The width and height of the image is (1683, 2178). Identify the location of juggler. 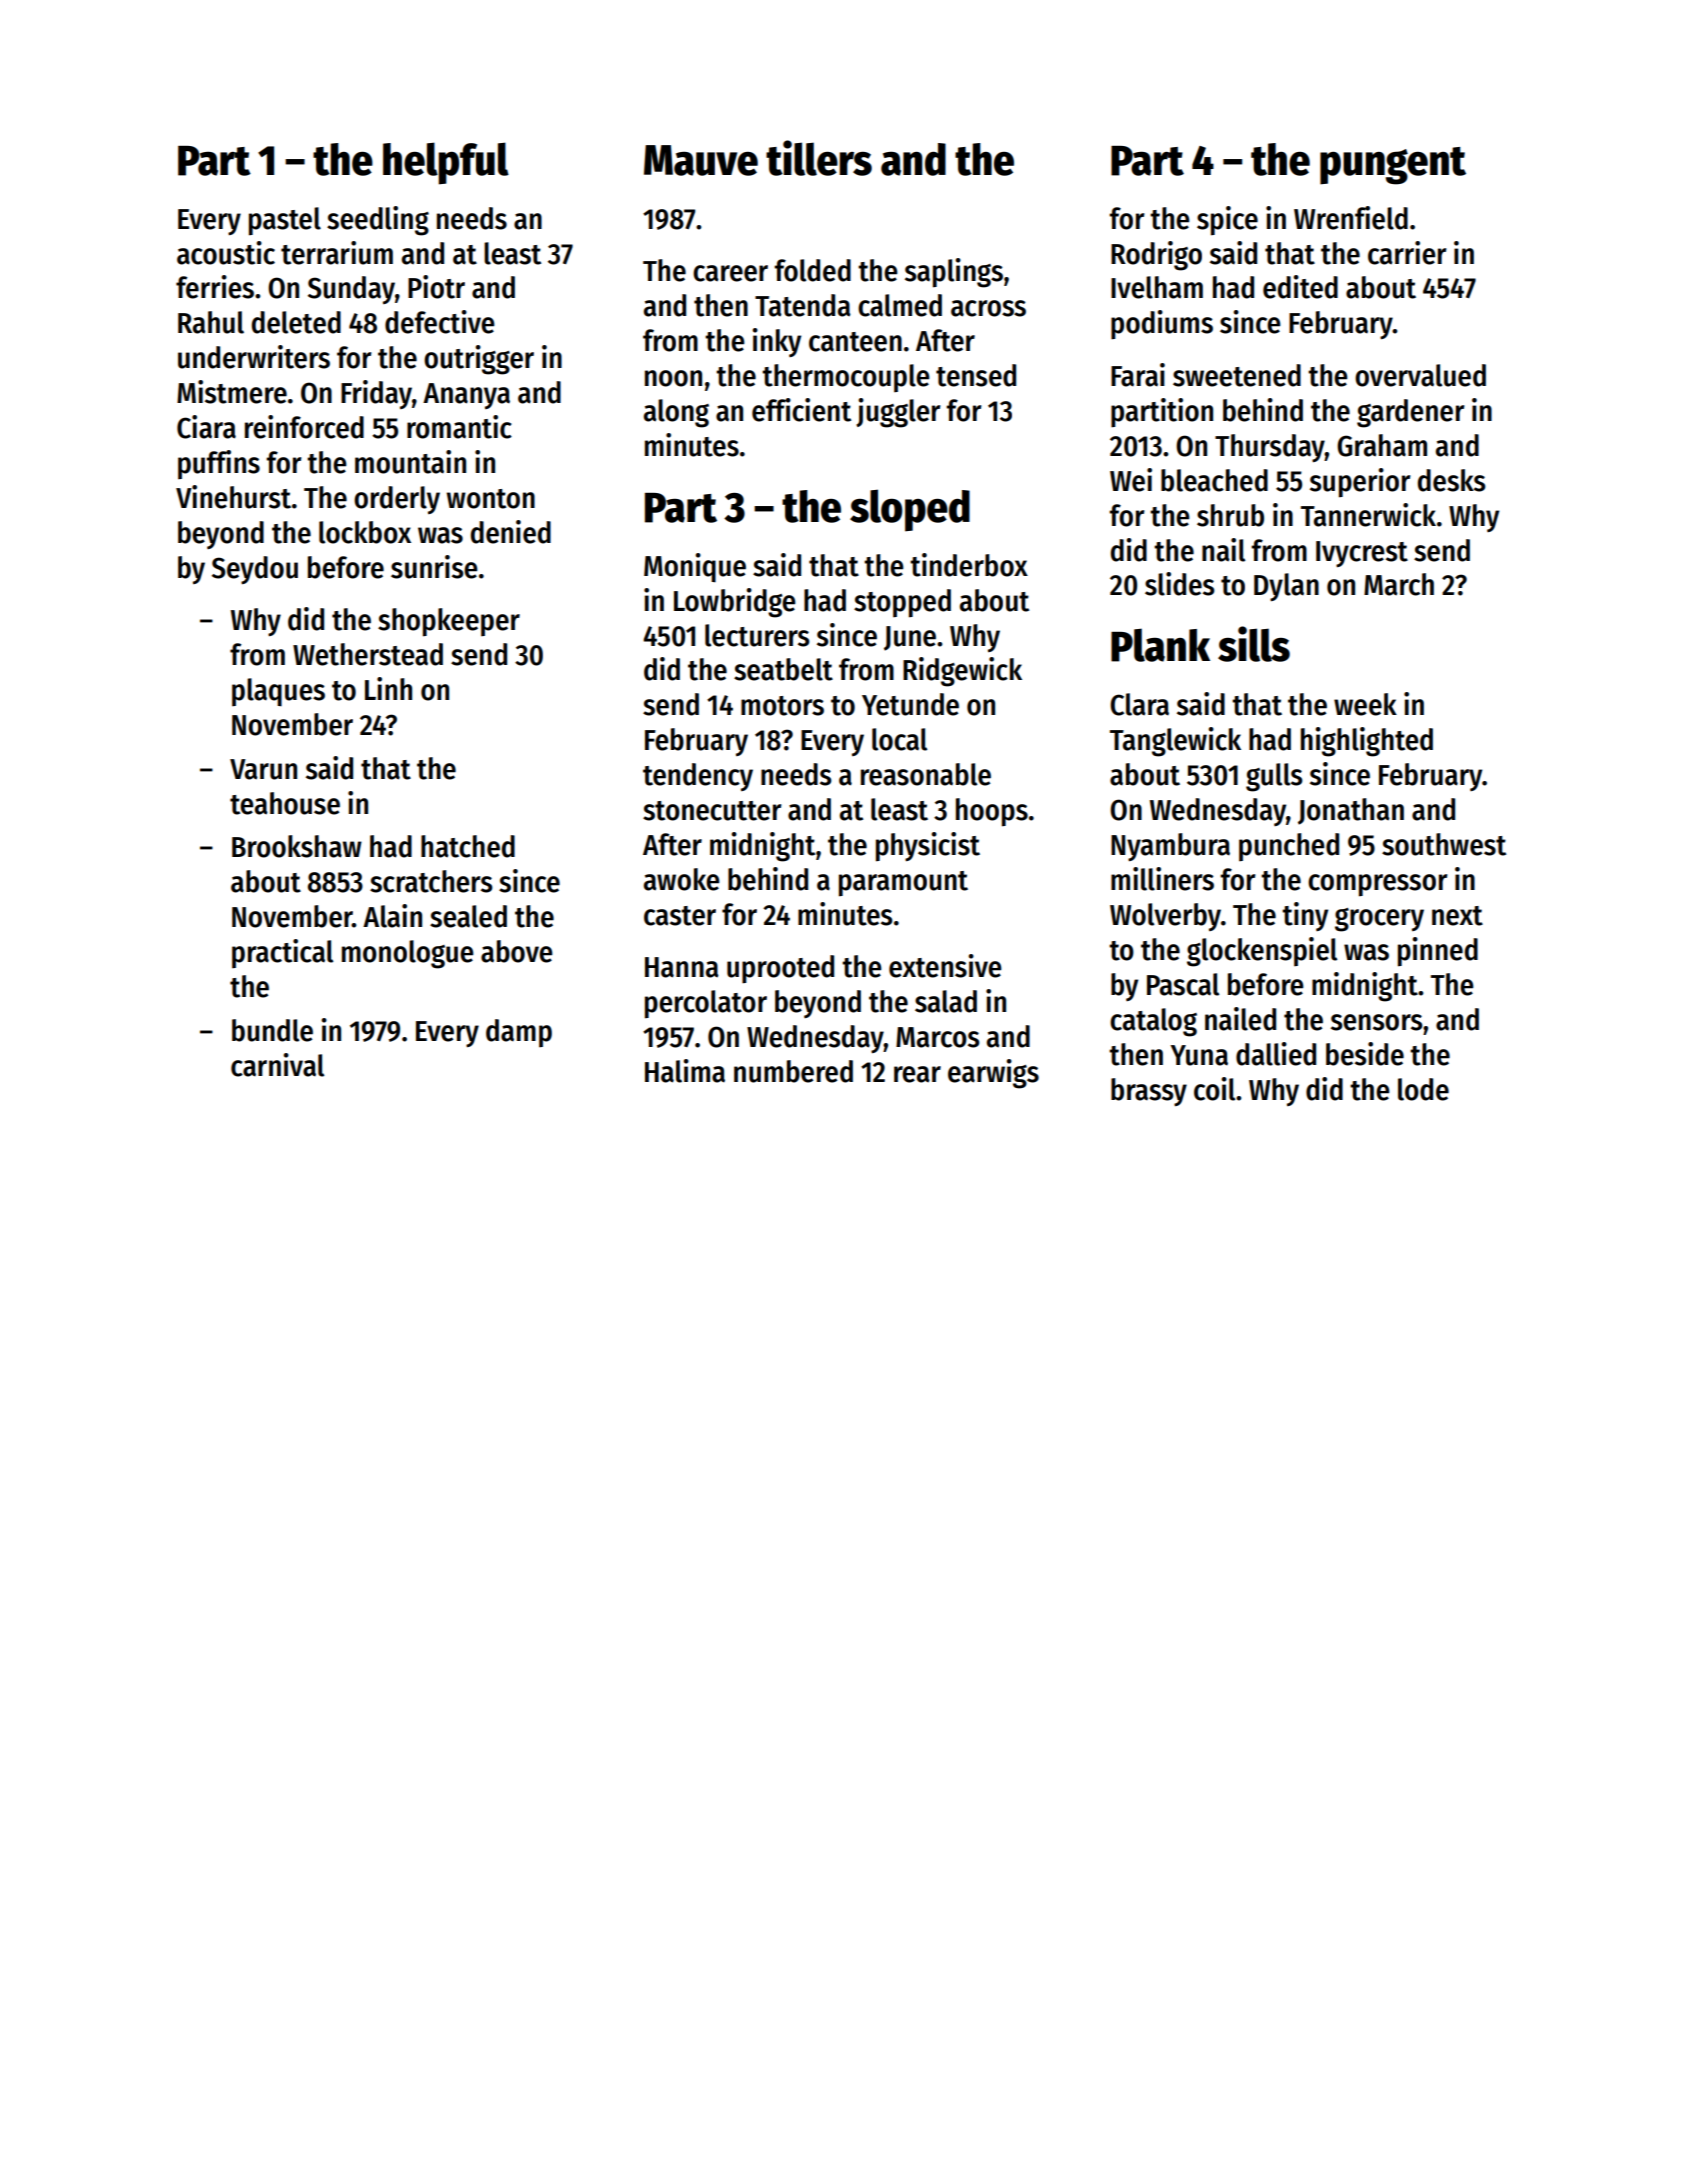
(898, 413).
